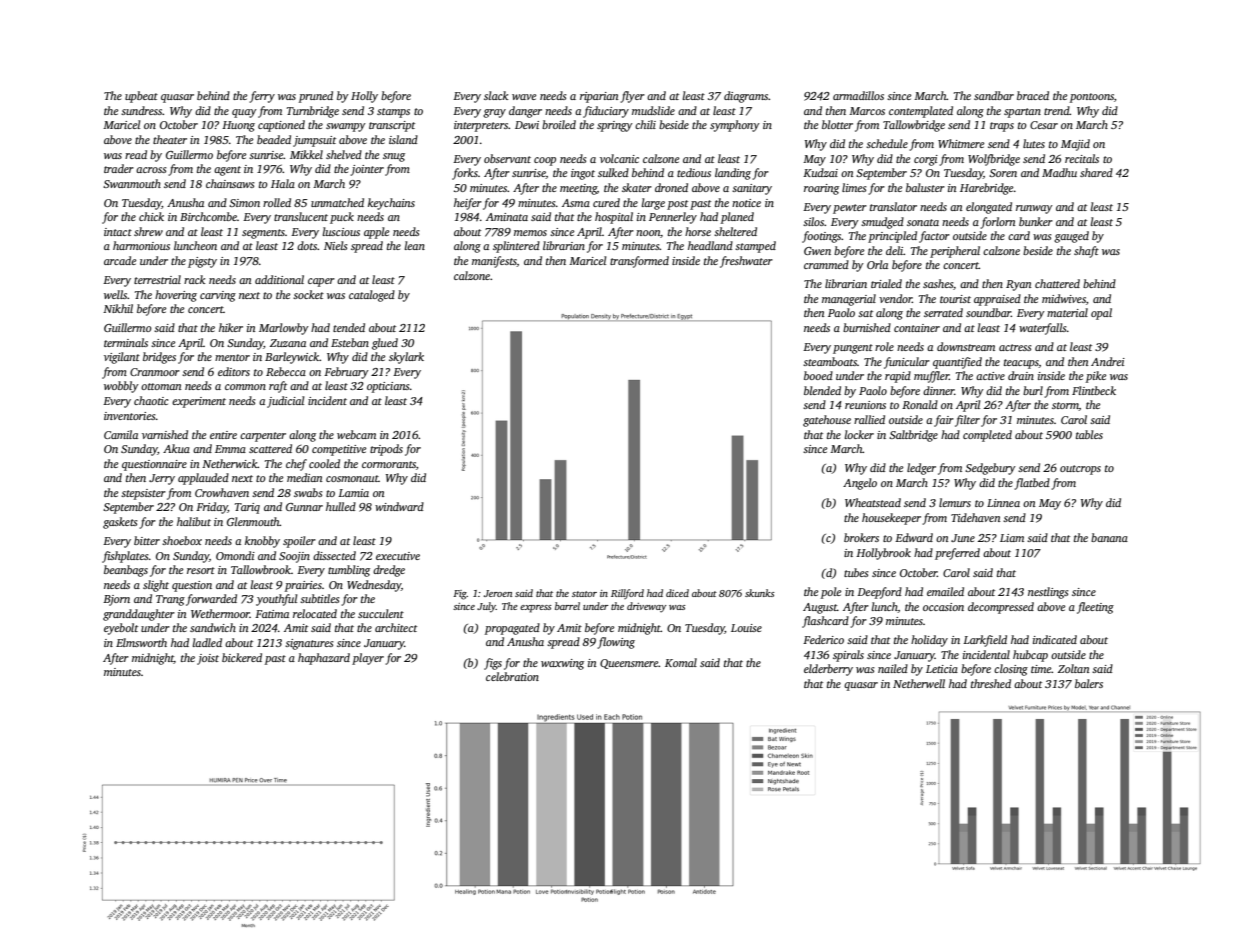 This screenshot has height=952, width=1233. Describe the element at coordinates (496, 95) in the screenshot. I see `slack` at that location.
